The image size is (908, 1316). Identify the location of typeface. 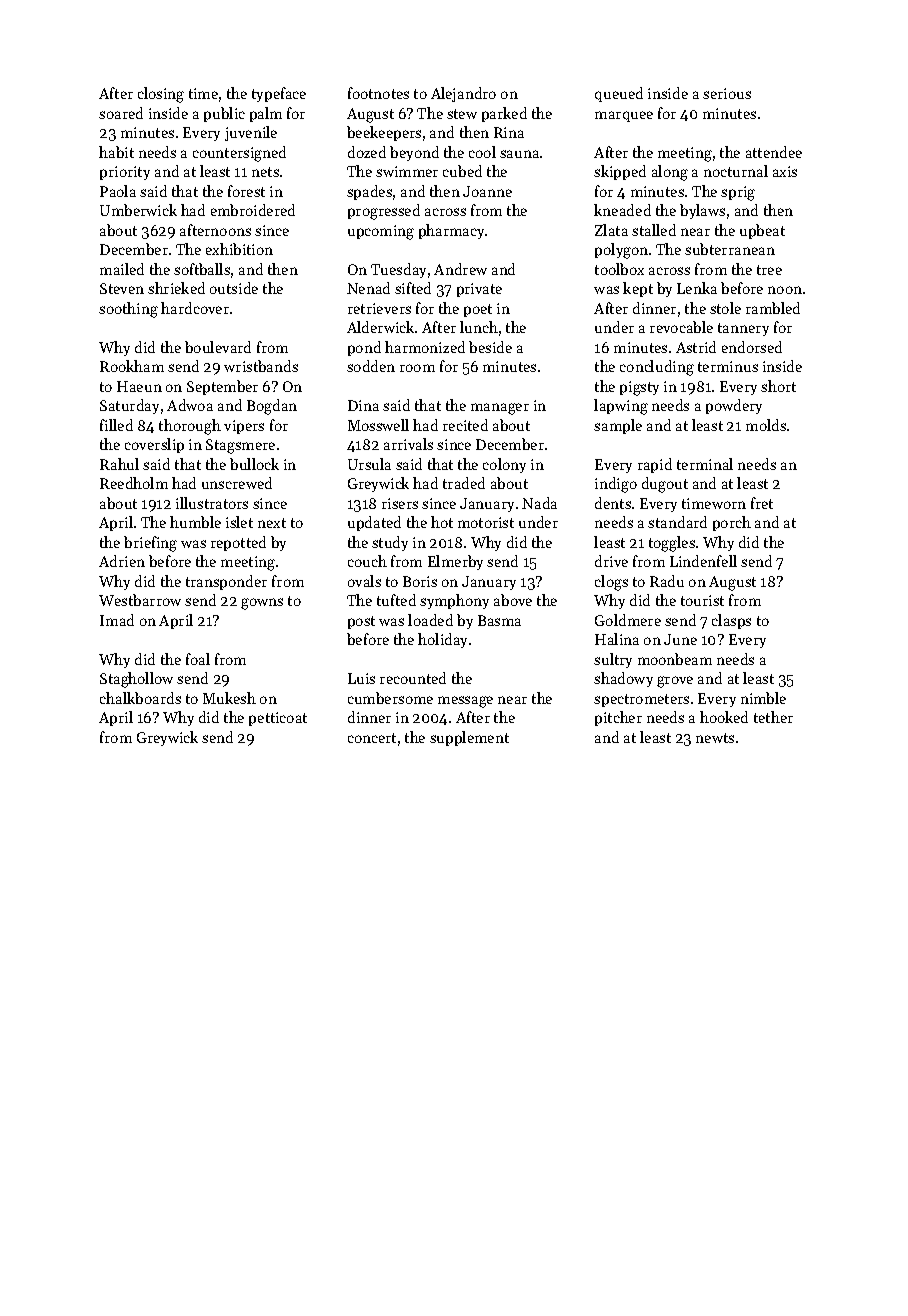
(279, 94).
